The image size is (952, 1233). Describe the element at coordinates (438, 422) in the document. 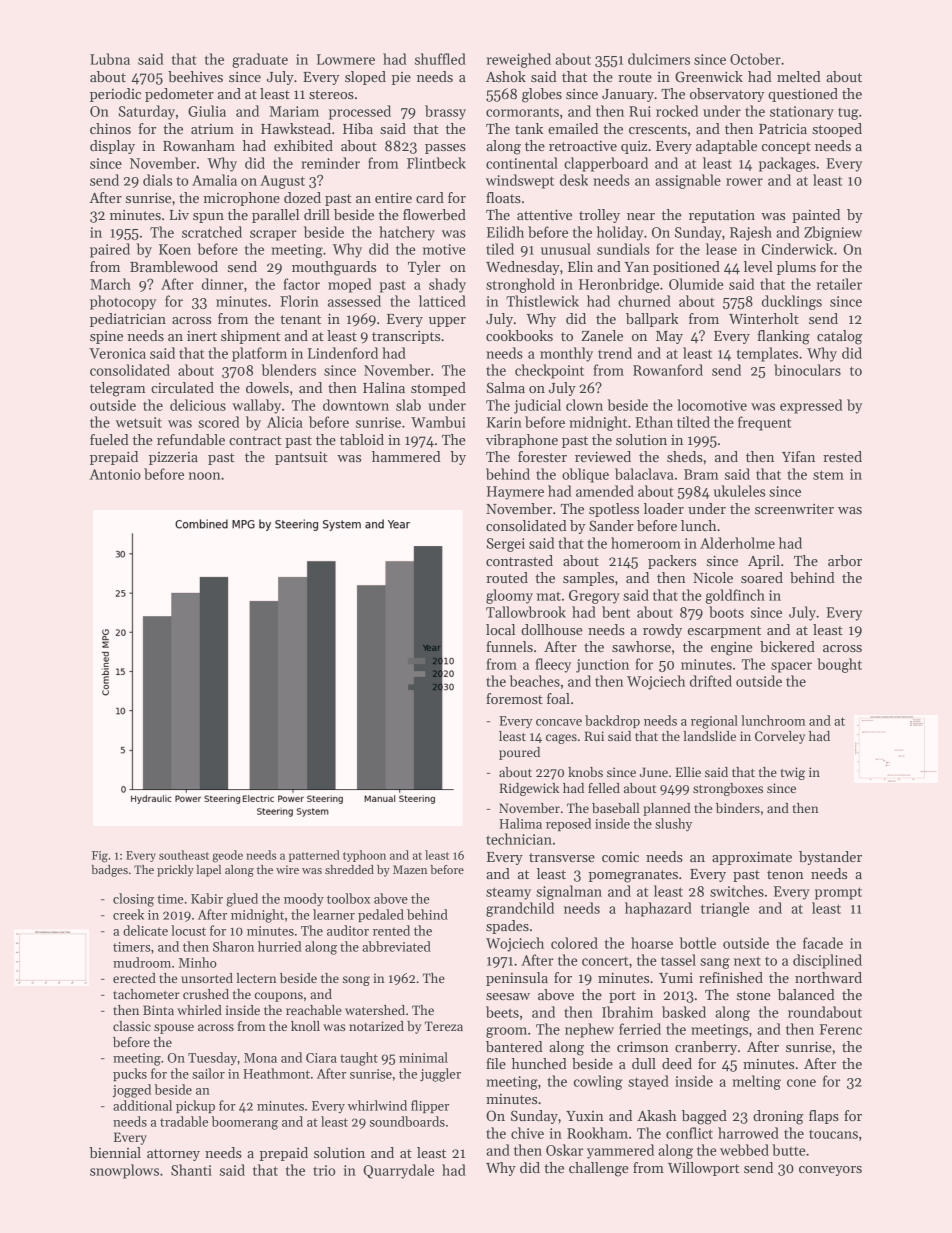

I see `Wambui` at that location.
